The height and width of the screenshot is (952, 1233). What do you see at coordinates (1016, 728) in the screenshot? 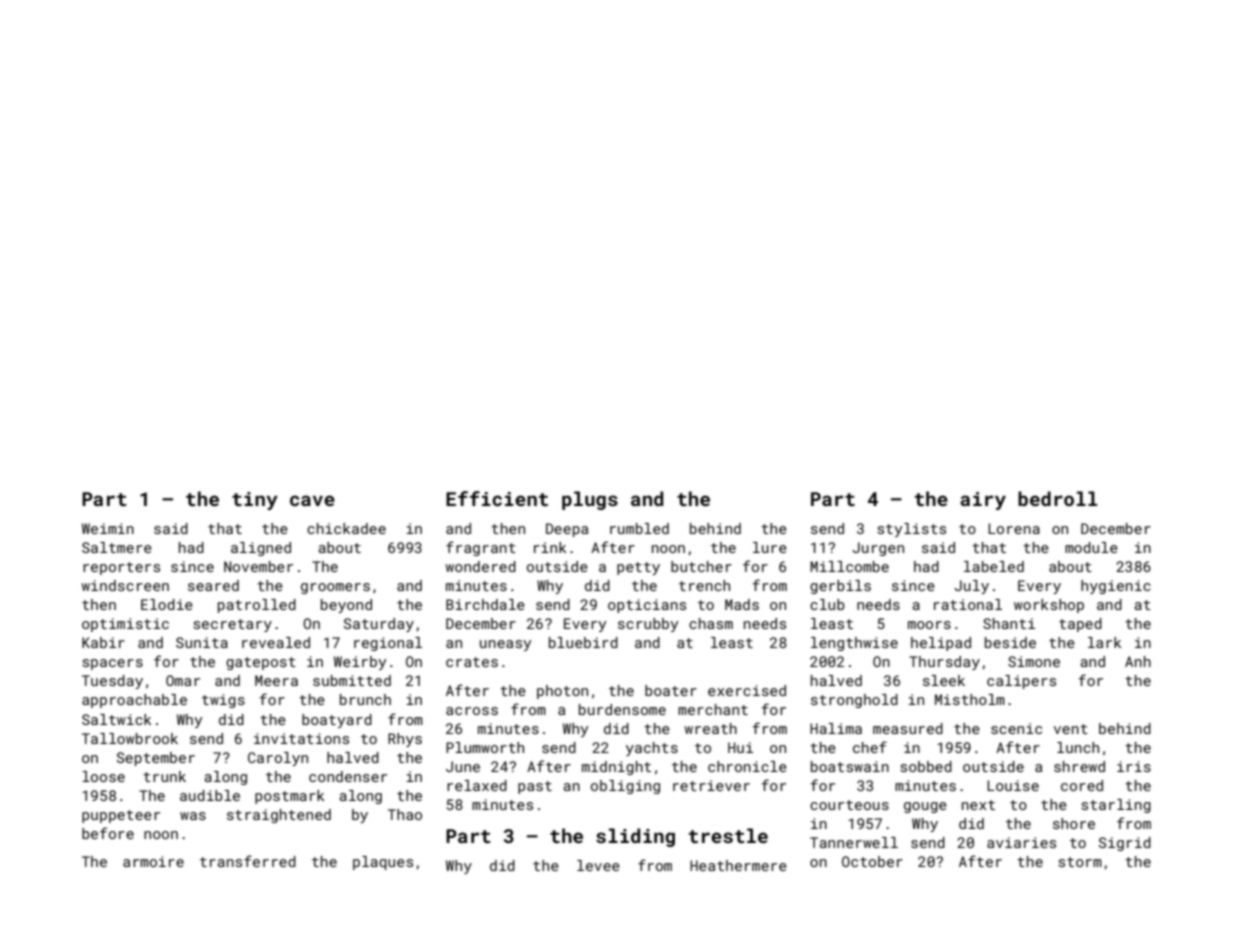
I see `scenic` at bounding box center [1016, 728].
